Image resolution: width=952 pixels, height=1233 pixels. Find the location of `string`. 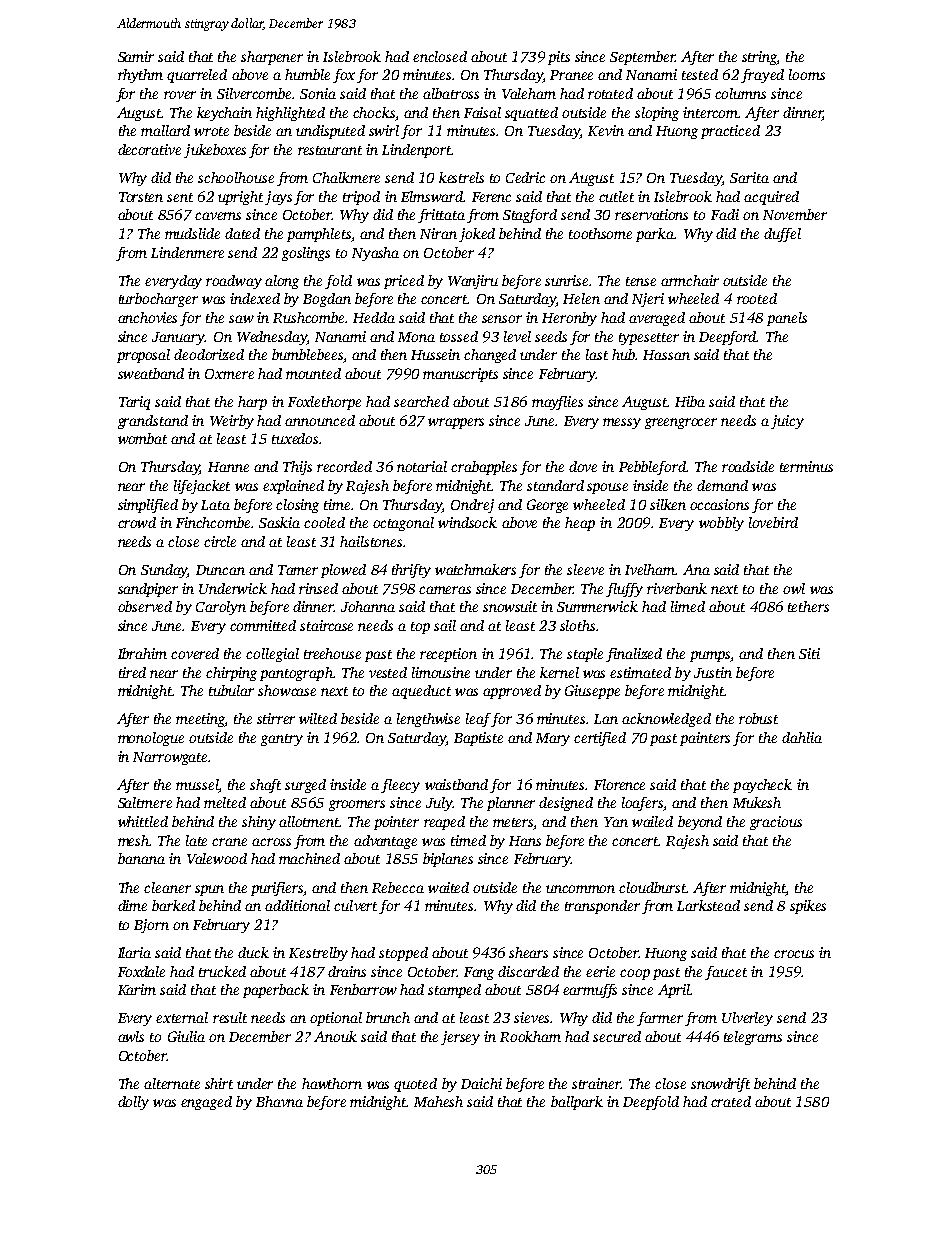

string is located at coordinates (759, 58).
